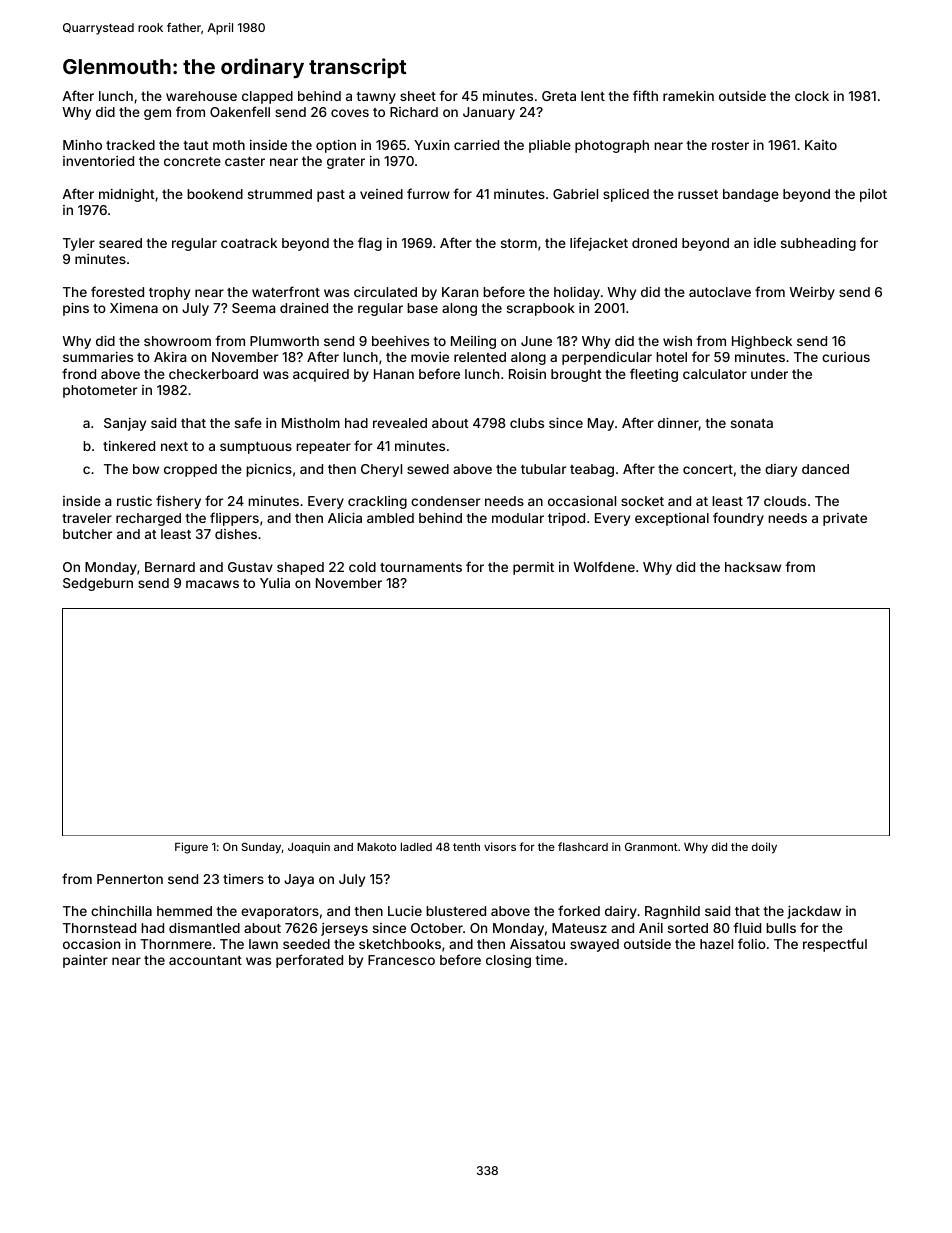  Describe the element at coordinates (753, 567) in the screenshot. I see `hacksaw` at that location.
